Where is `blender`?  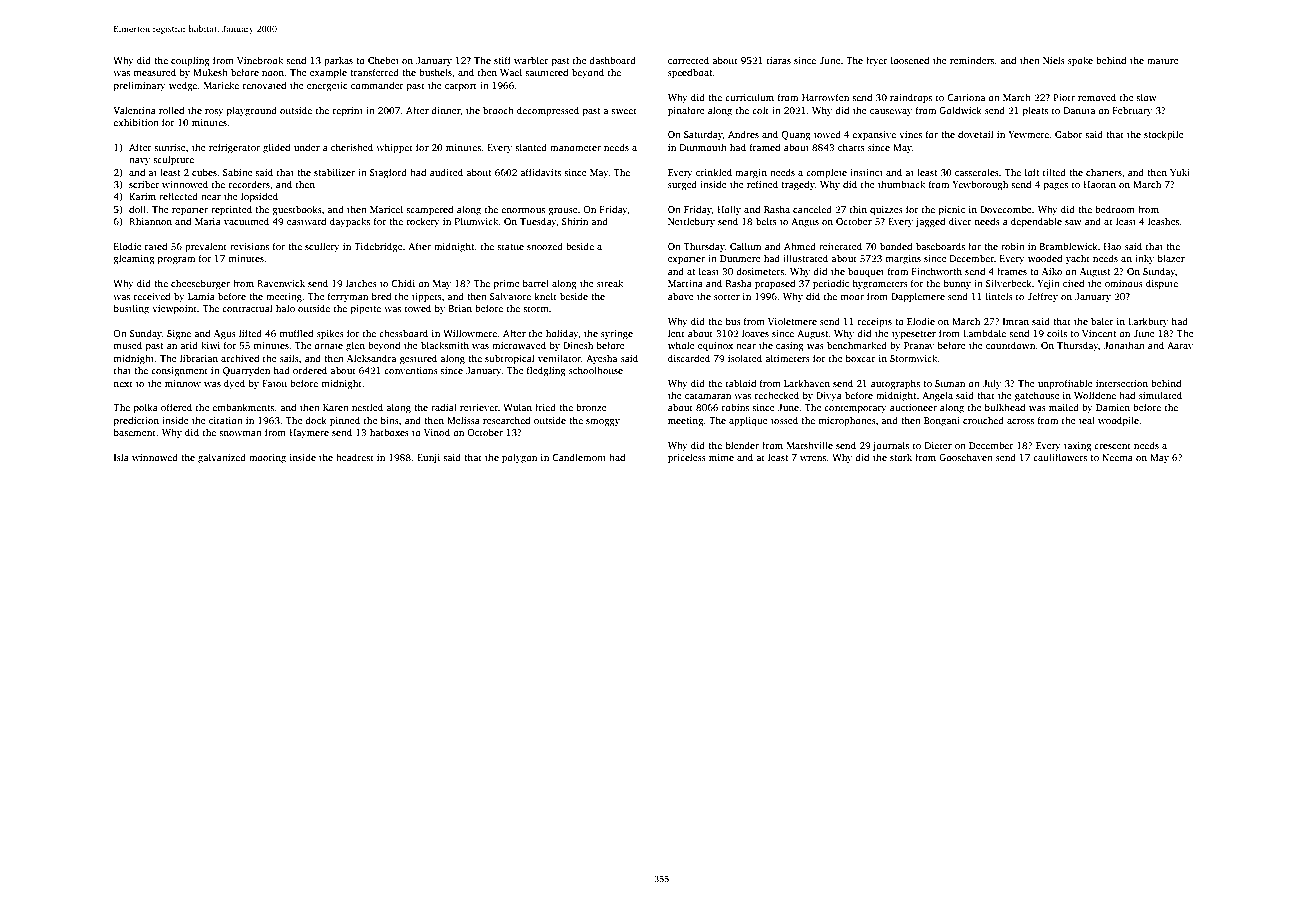 blender is located at coordinates (742, 445).
